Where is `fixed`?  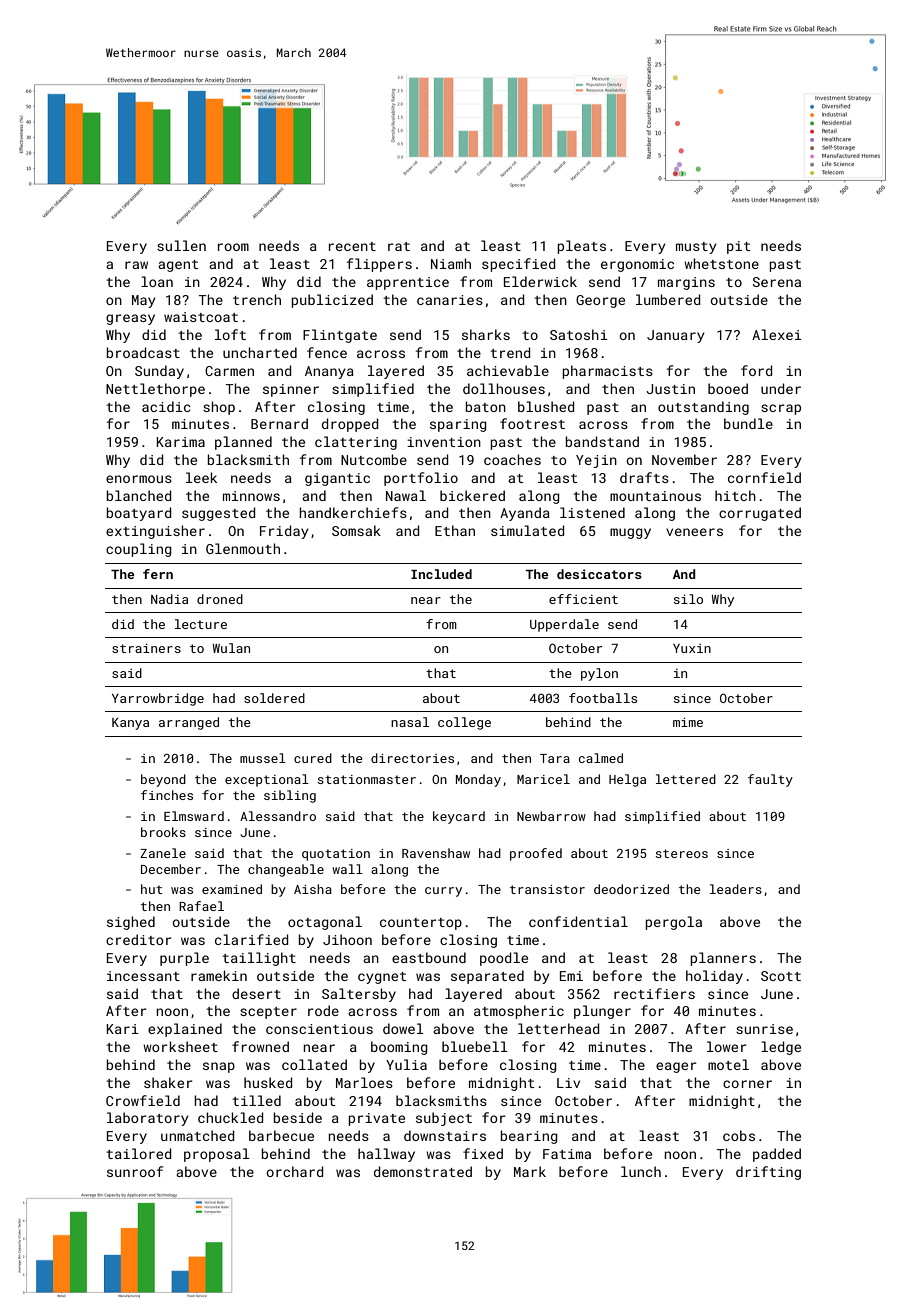
fixed is located at coordinates (483, 1153).
